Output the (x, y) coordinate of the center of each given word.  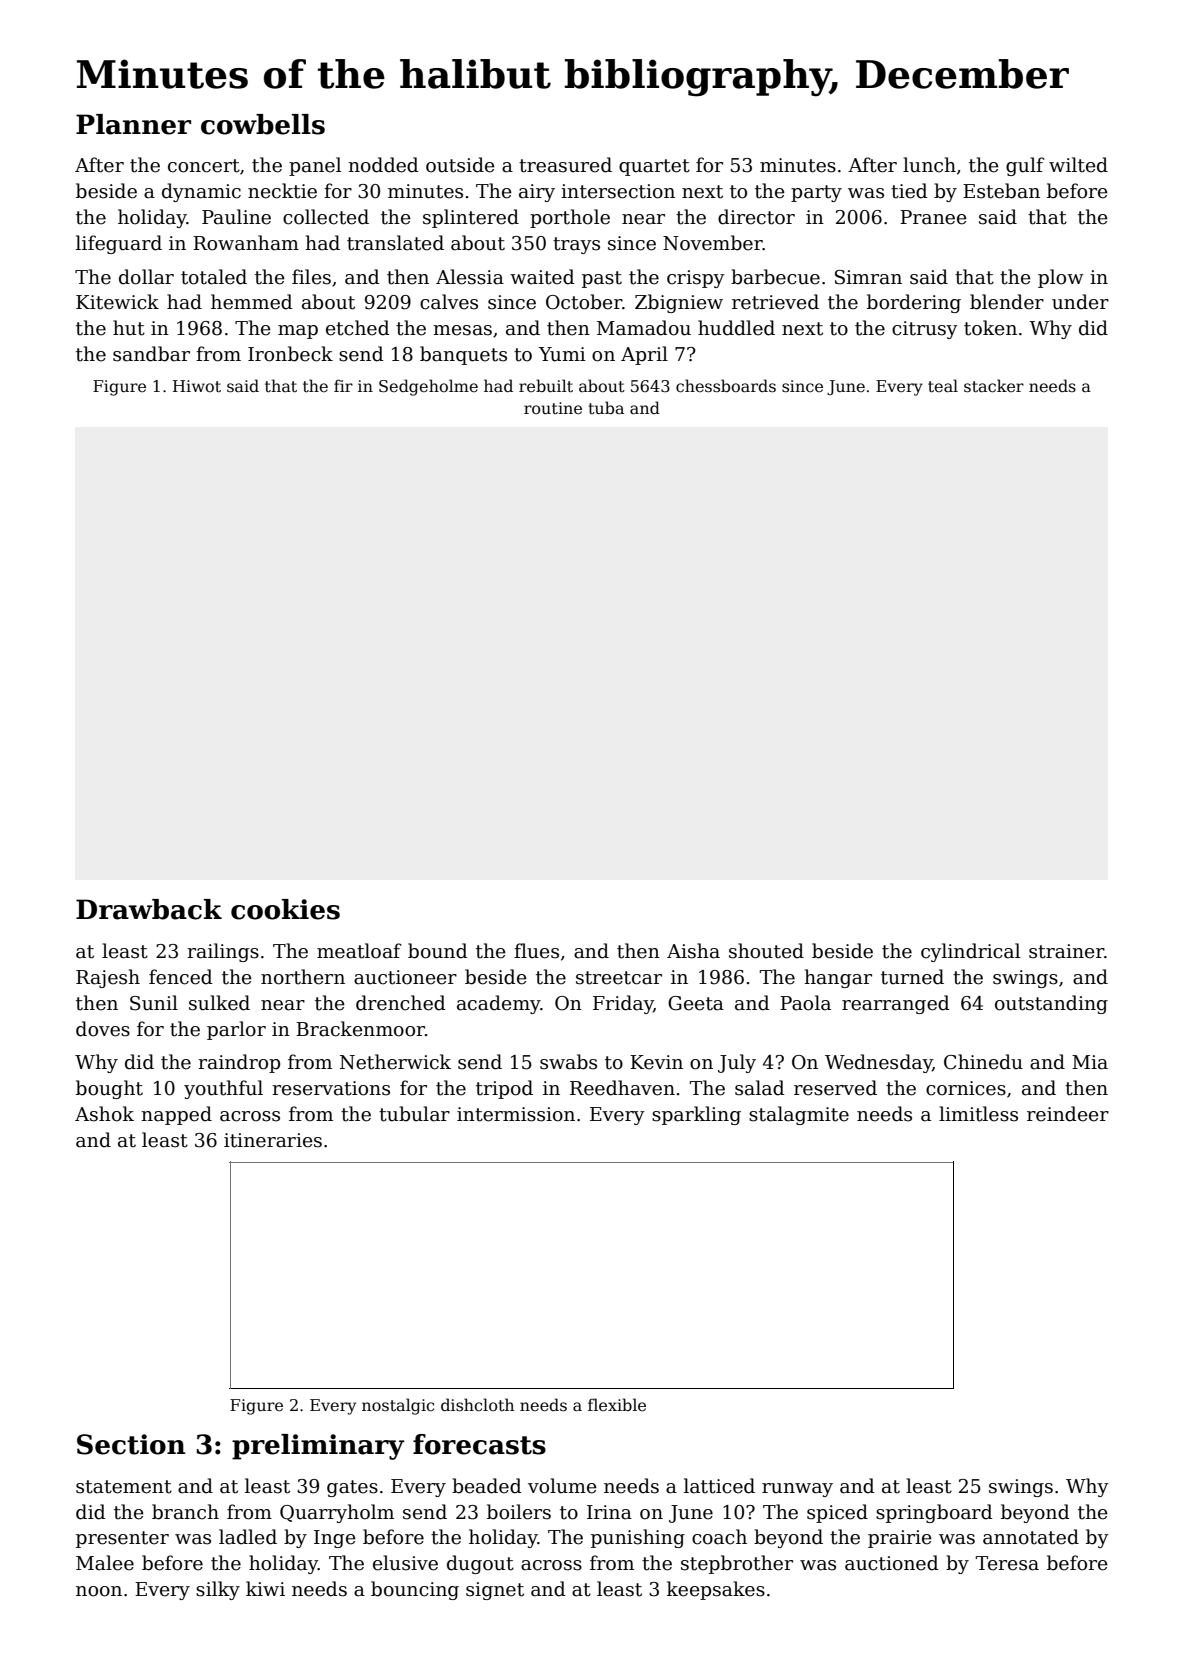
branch (185, 1512)
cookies (285, 909)
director (756, 217)
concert (204, 166)
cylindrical (970, 952)
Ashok (104, 1114)
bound (438, 951)
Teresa (1007, 1563)
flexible (617, 1404)
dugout (480, 1564)
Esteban (1001, 191)
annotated (1031, 1537)
